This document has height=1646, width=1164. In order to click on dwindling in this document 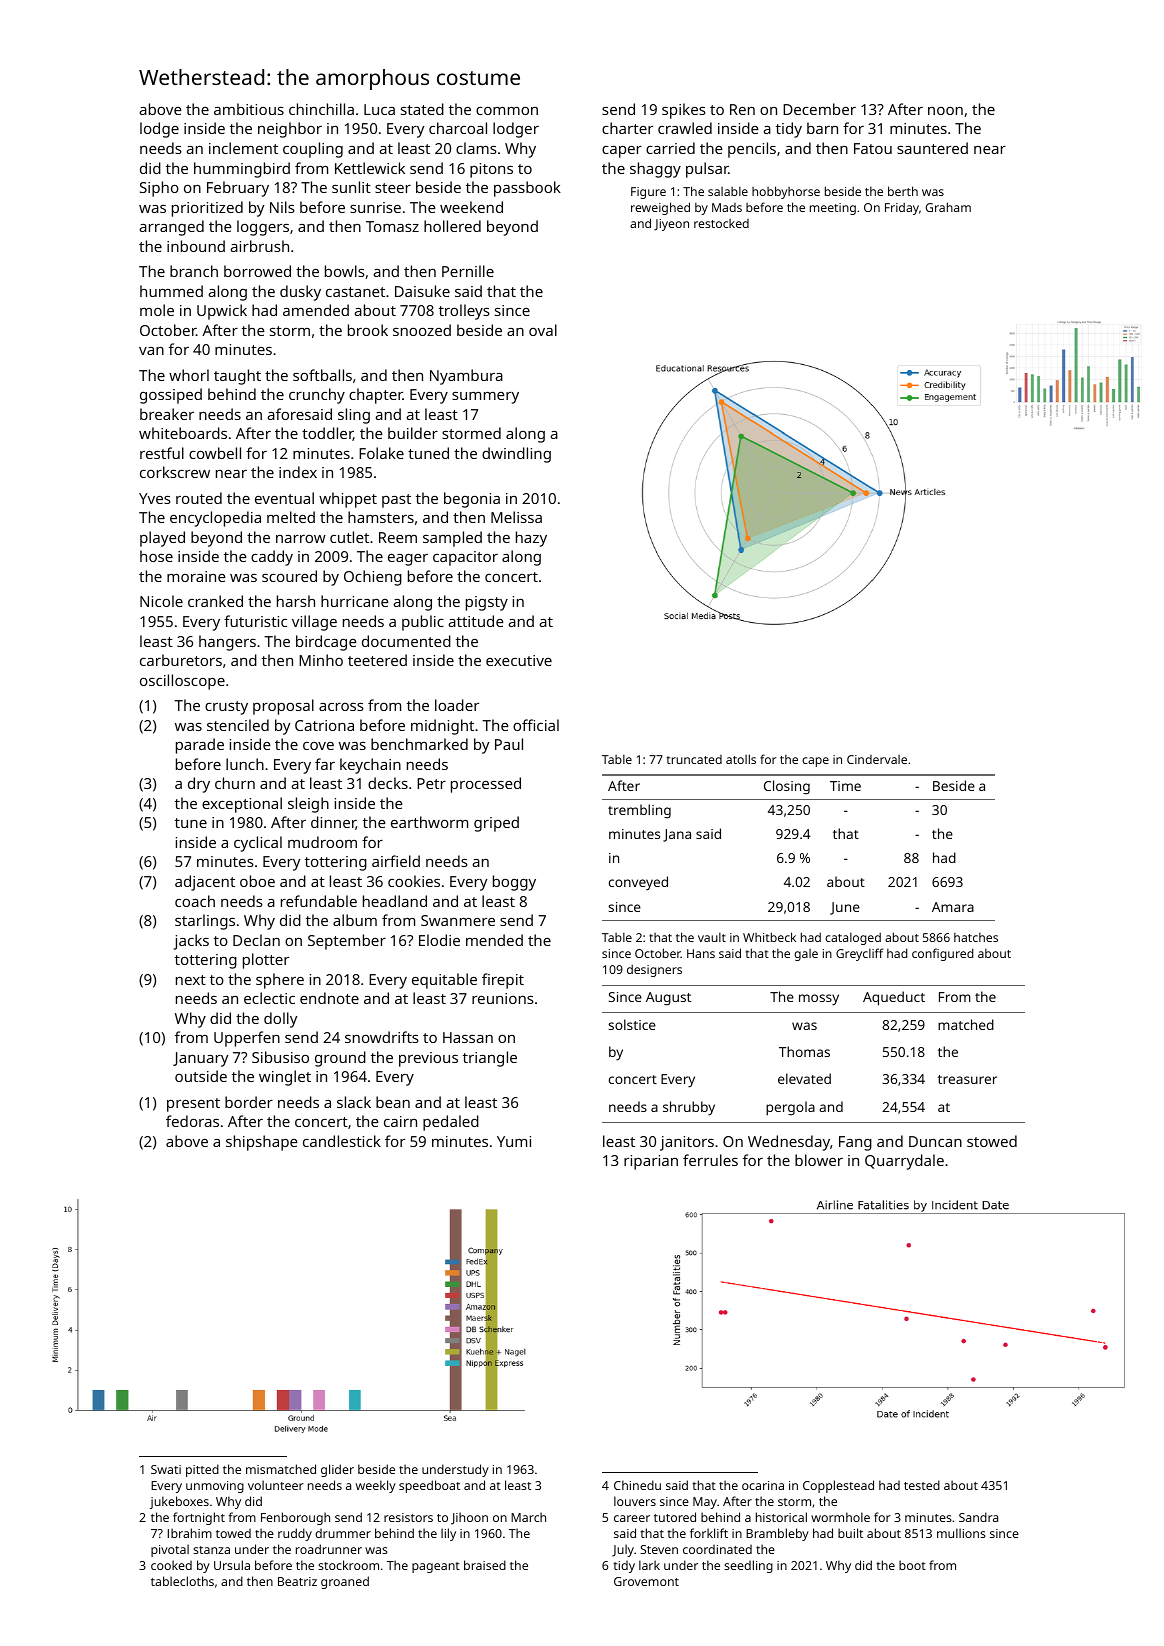, I will do `click(516, 455)`.
